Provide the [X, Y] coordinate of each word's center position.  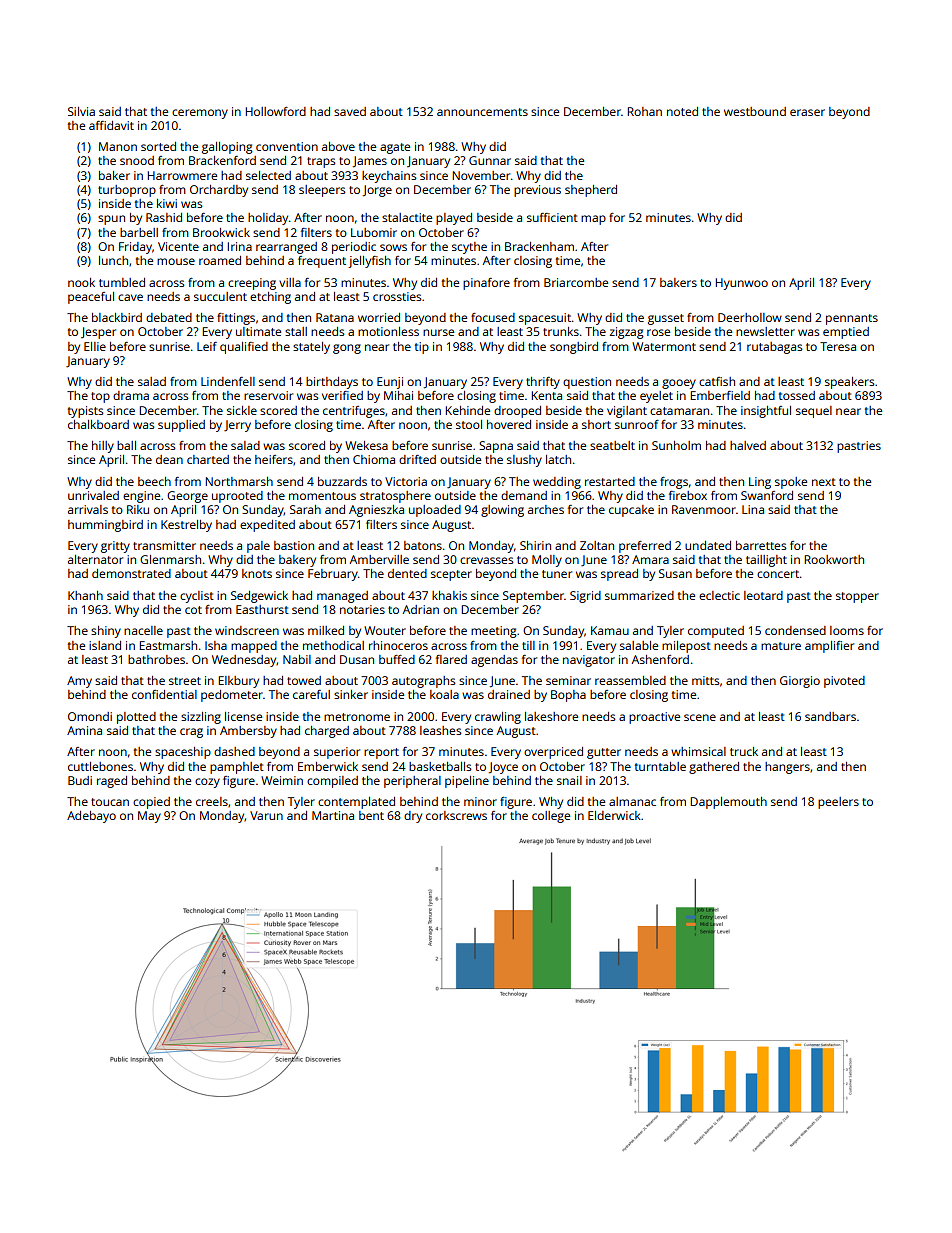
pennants [852, 319]
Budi [80, 780]
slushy [524, 461]
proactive [654, 718]
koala [444, 694]
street [185, 681]
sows [393, 247]
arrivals [88, 509]
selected [268, 175]
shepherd [591, 191]
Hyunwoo [741, 284]
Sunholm [676, 445]
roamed [220, 260]
